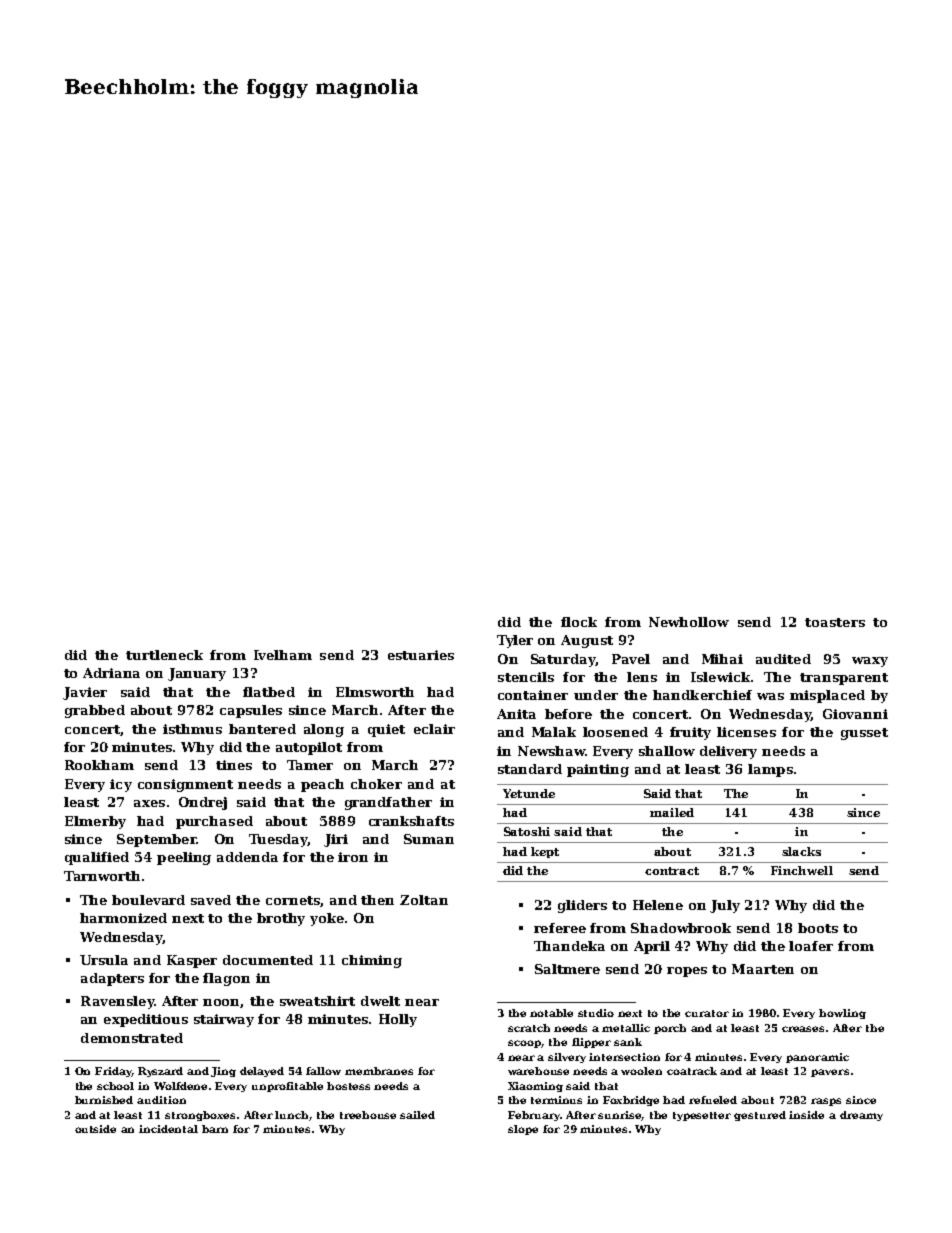 The width and height of the screenshot is (952, 1233). What do you see at coordinates (569, 946) in the screenshot?
I see `Thandeka` at bounding box center [569, 946].
